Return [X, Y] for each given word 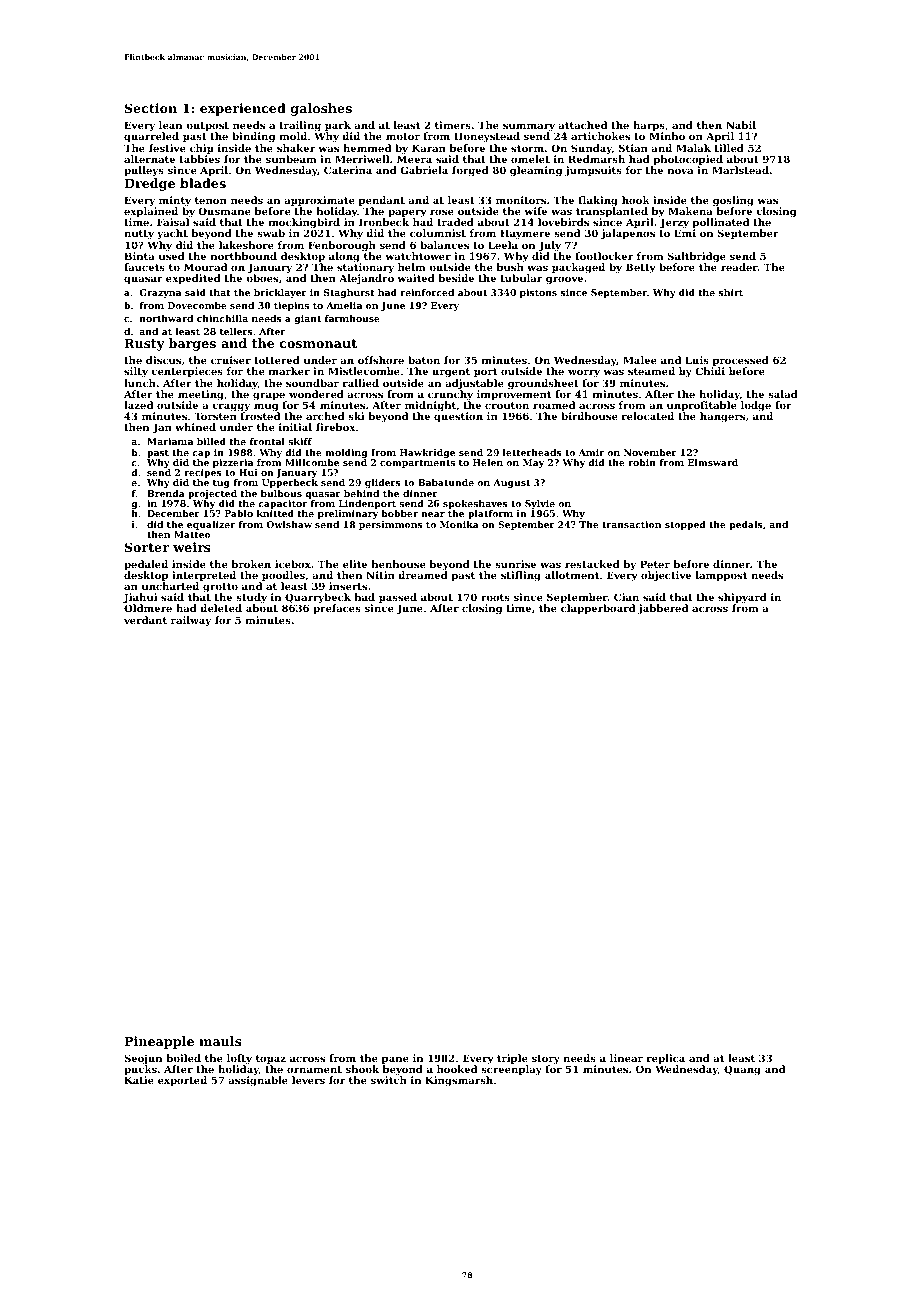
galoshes [321, 109]
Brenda [166, 493]
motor [403, 136]
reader [739, 267]
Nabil [741, 125]
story [546, 1059]
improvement [514, 395]
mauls [220, 1041]
